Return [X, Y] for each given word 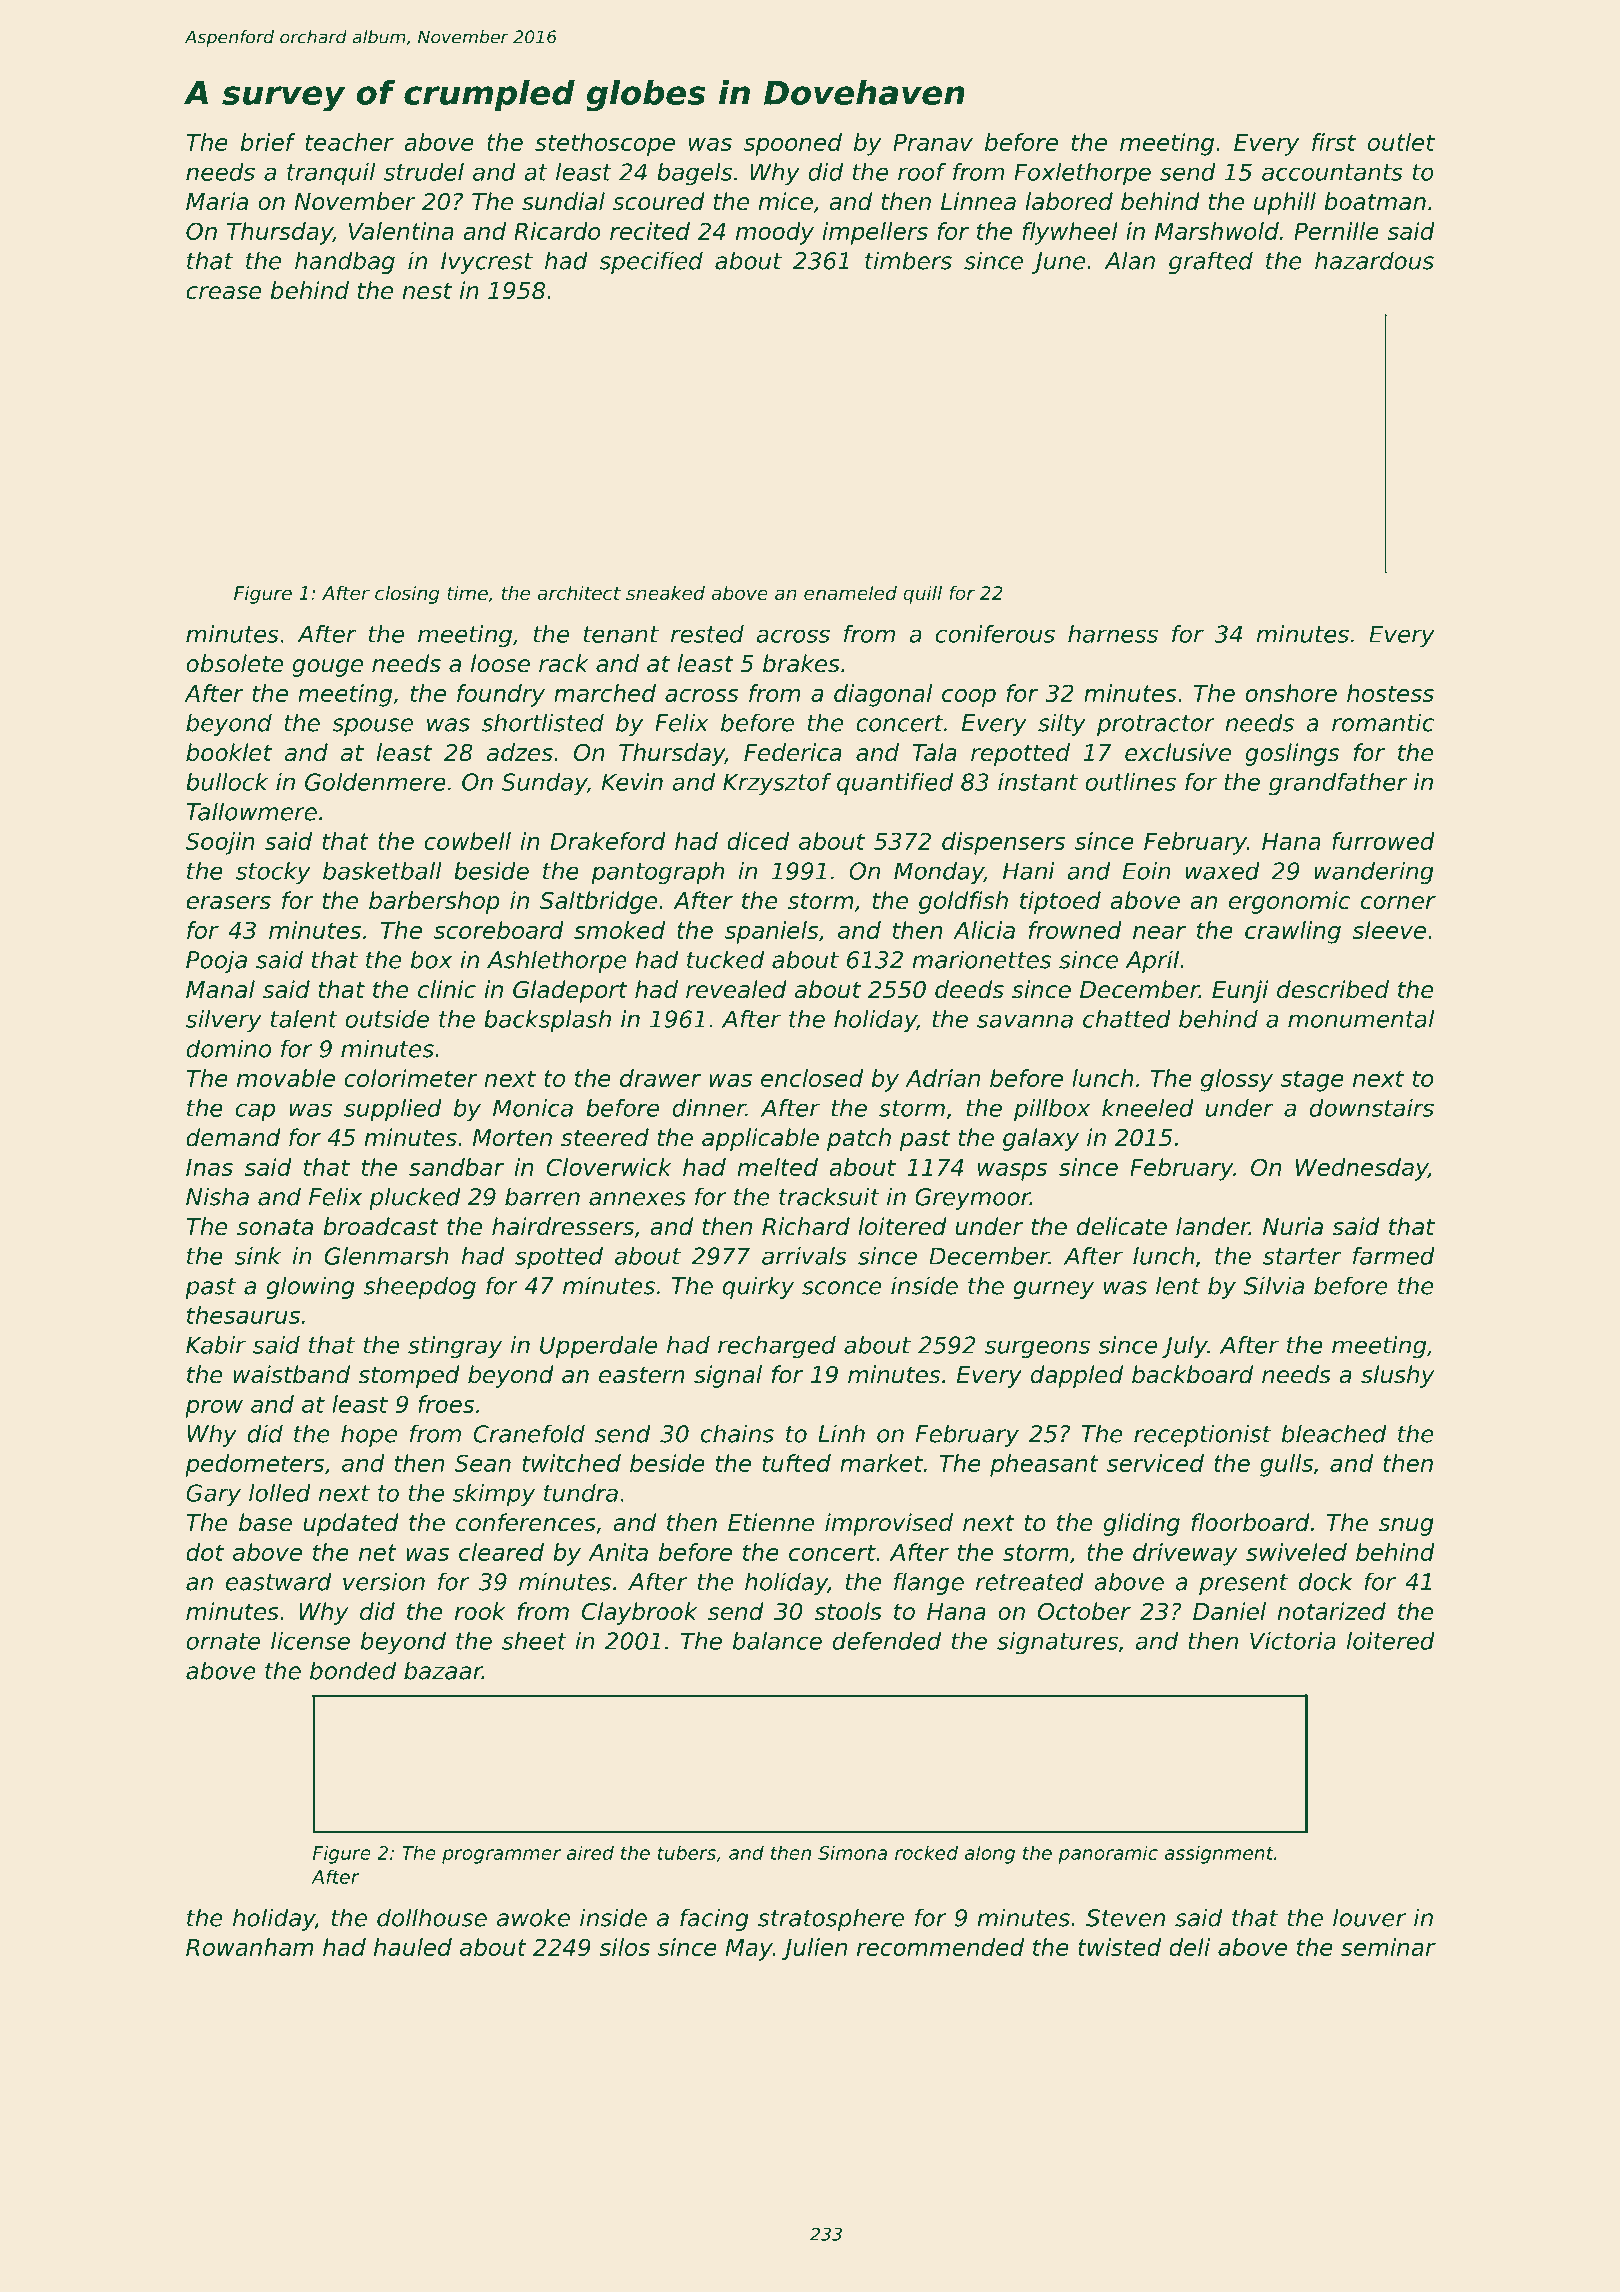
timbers [908, 260]
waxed [1223, 871]
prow [214, 1409]
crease [224, 293]
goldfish [963, 902]
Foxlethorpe [1082, 174]
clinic [447, 989]
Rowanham [249, 1947]
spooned [793, 144]
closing [407, 594]
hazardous [1374, 260]
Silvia [1274, 1285]
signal [728, 1376]
